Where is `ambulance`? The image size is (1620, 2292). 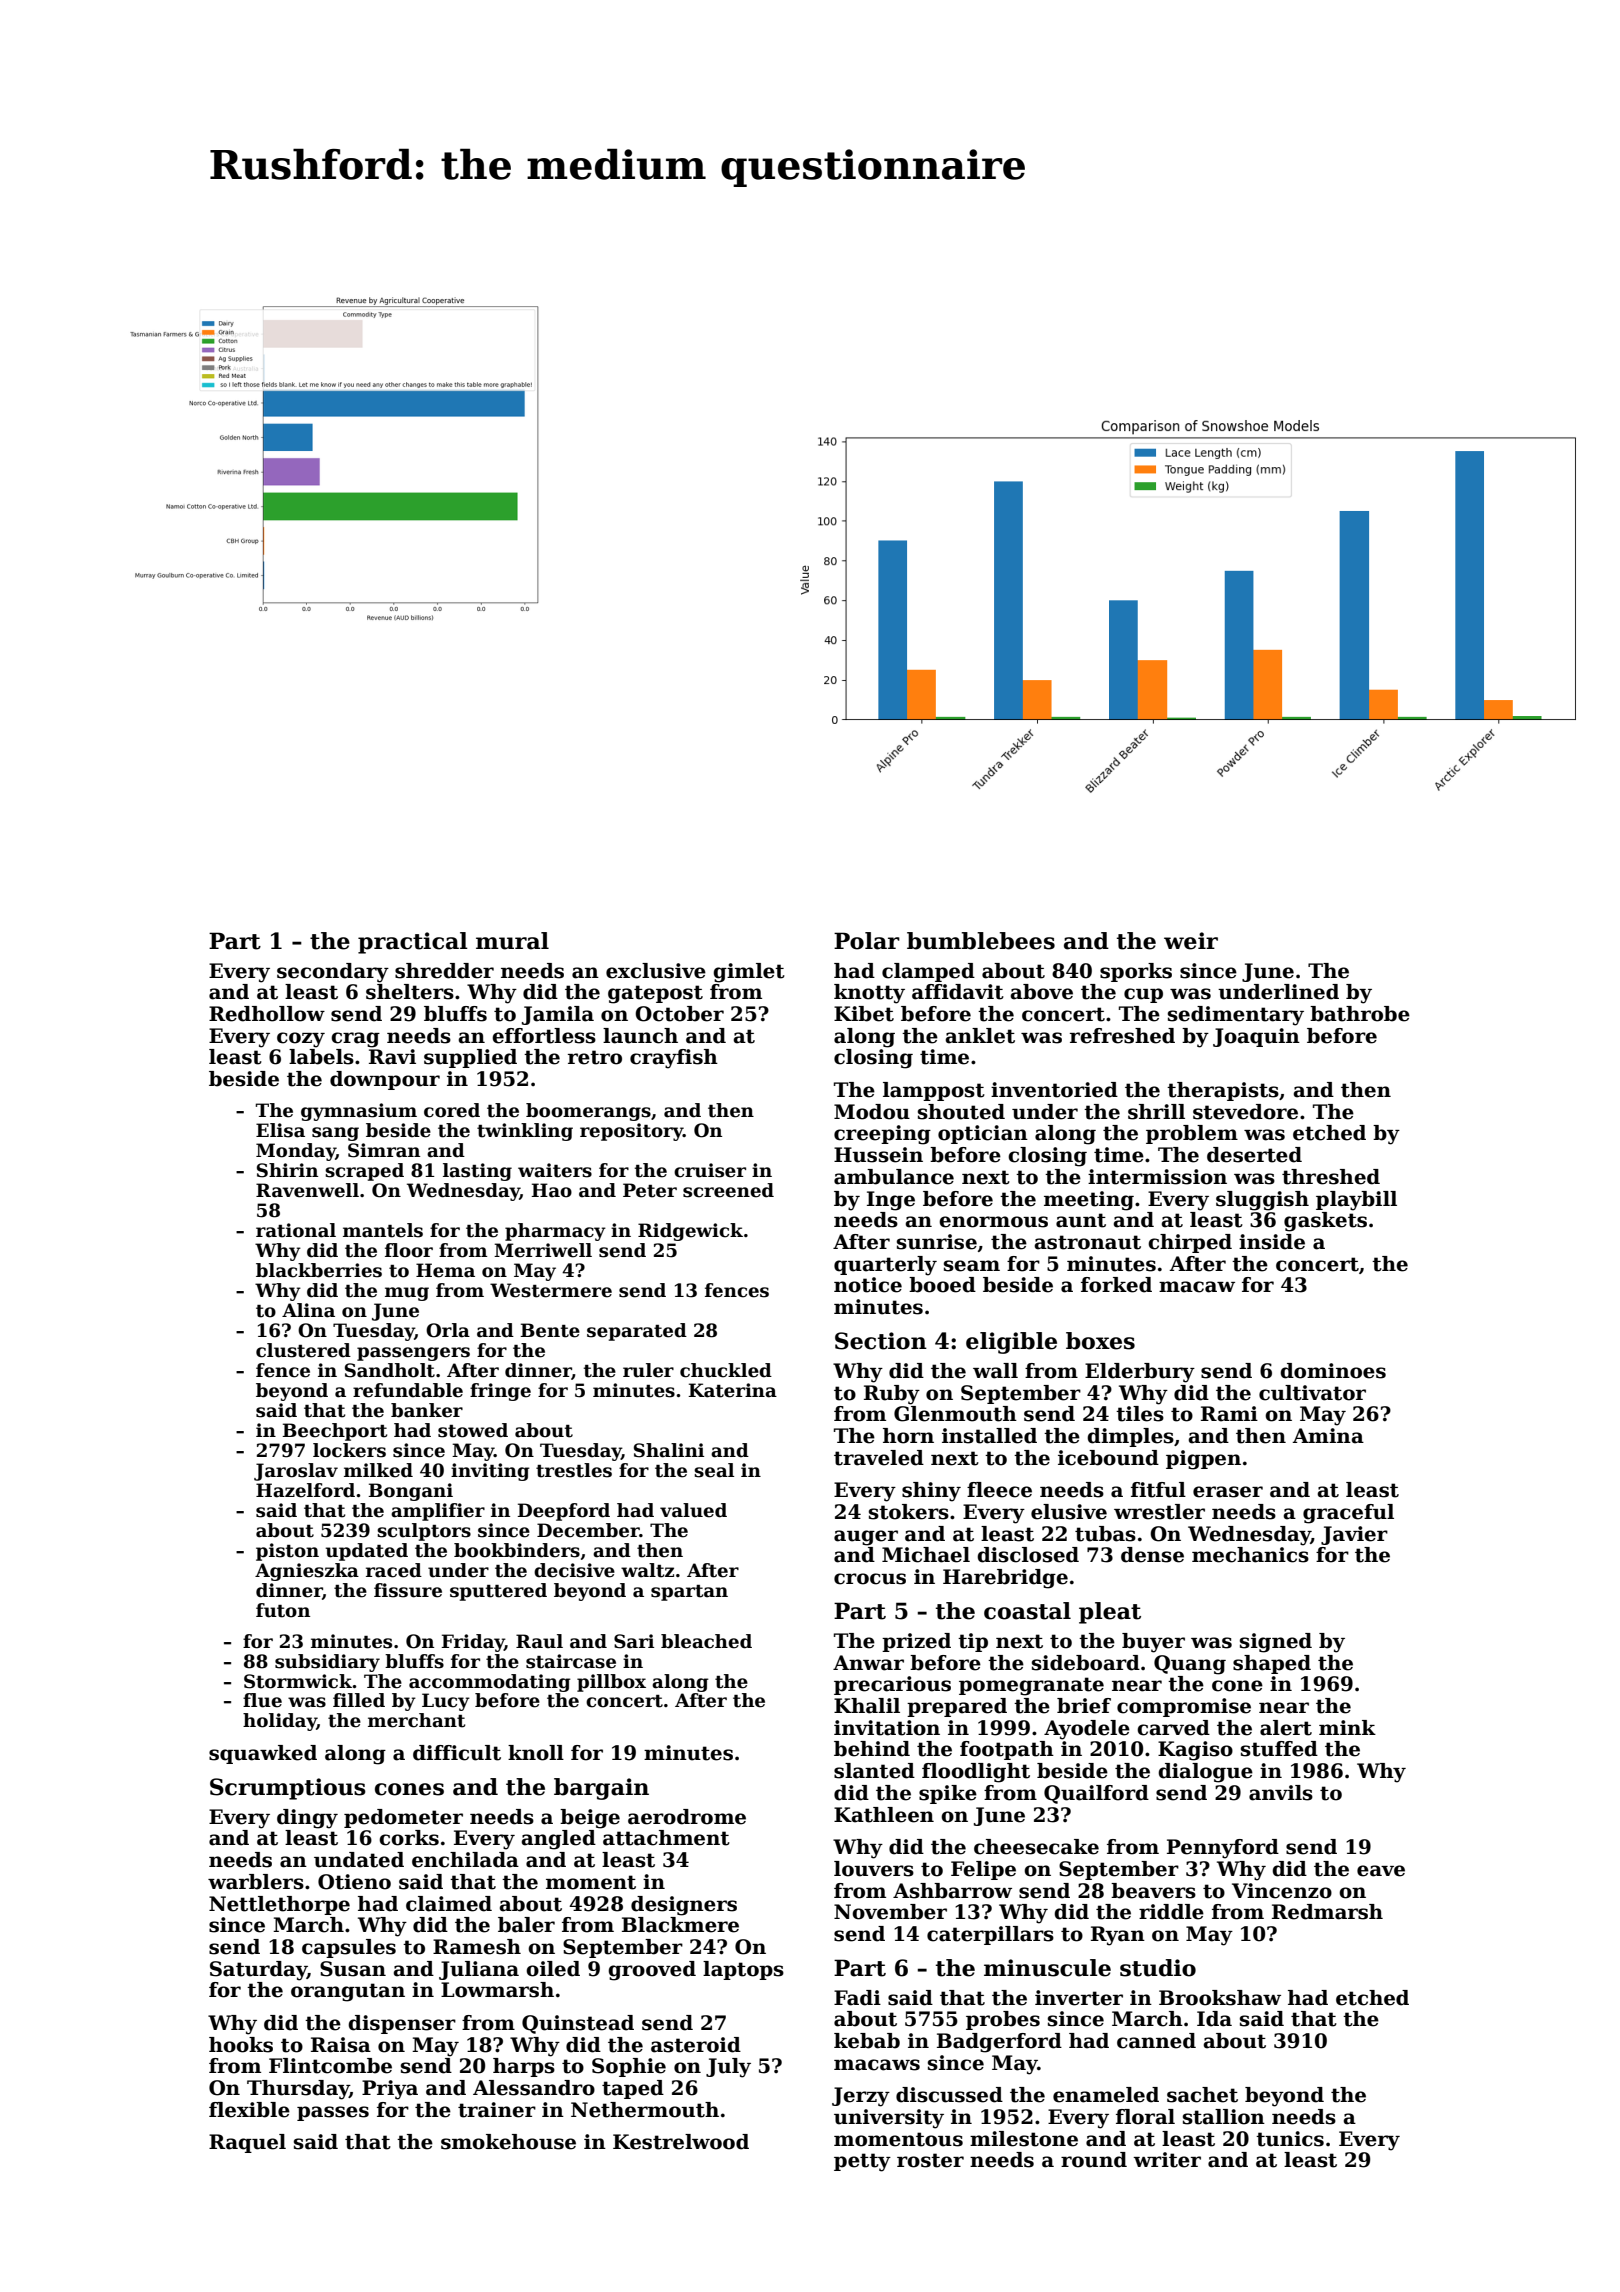 ambulance is located at coordinates (894, 1177).
